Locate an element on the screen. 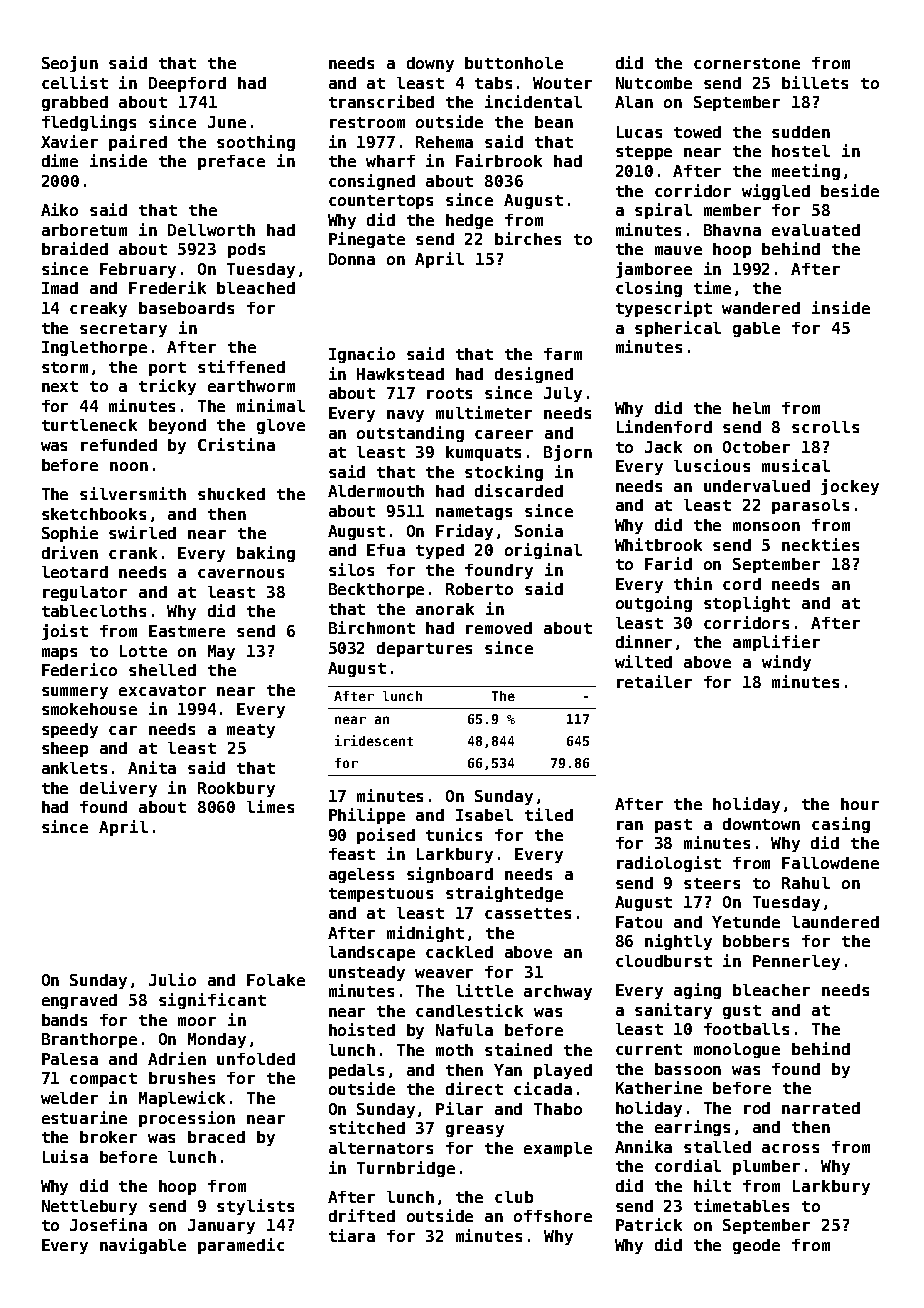 Image resolution: width=924 pixels, height=1308 pixels. jockey is located at coordinates (850, 487).
